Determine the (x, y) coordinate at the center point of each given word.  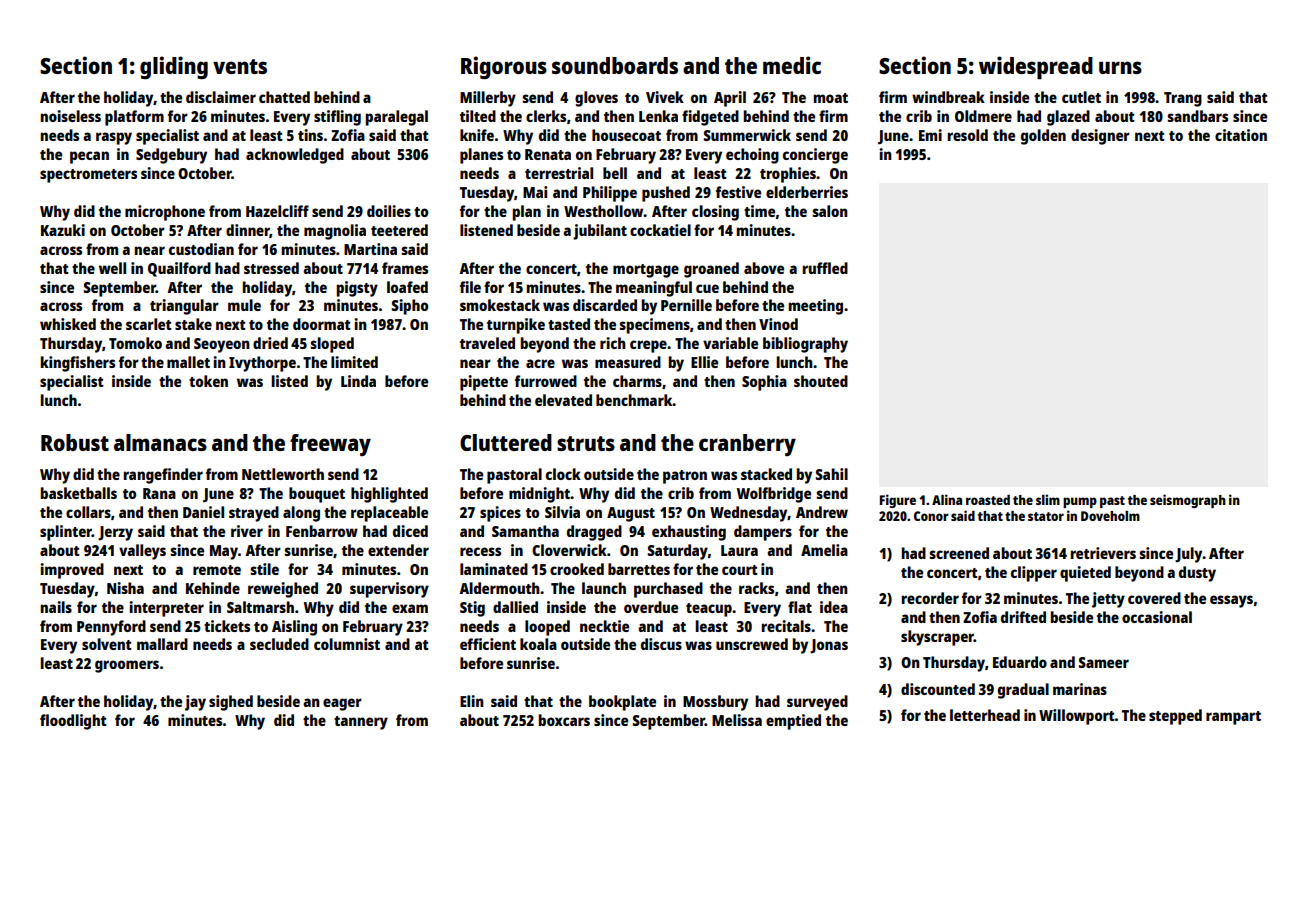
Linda (358, 381)
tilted (478, 116)
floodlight (73, 722)
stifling (337, 118)
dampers (763, 533)
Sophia (764, 383)
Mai (535, 192)
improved (72, 571)
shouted (821, 381)
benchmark (634, 400)
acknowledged (295, 156)
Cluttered (506, 442)
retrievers (1103, 553)
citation (1241, 135)
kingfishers (77, 364)
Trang (1183, 99)
